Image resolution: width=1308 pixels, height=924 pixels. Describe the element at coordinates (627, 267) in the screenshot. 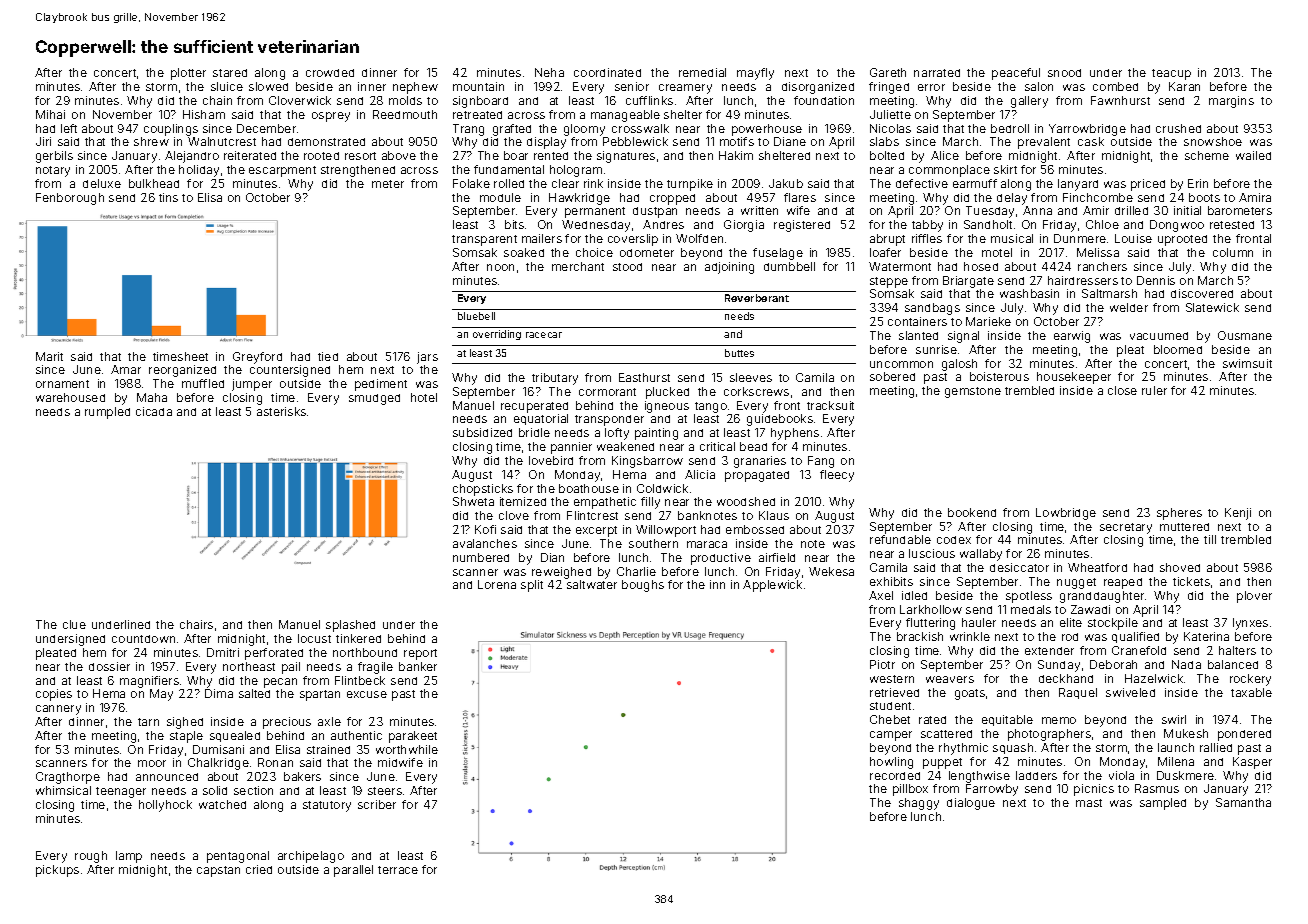

I see `stood` at that location.
